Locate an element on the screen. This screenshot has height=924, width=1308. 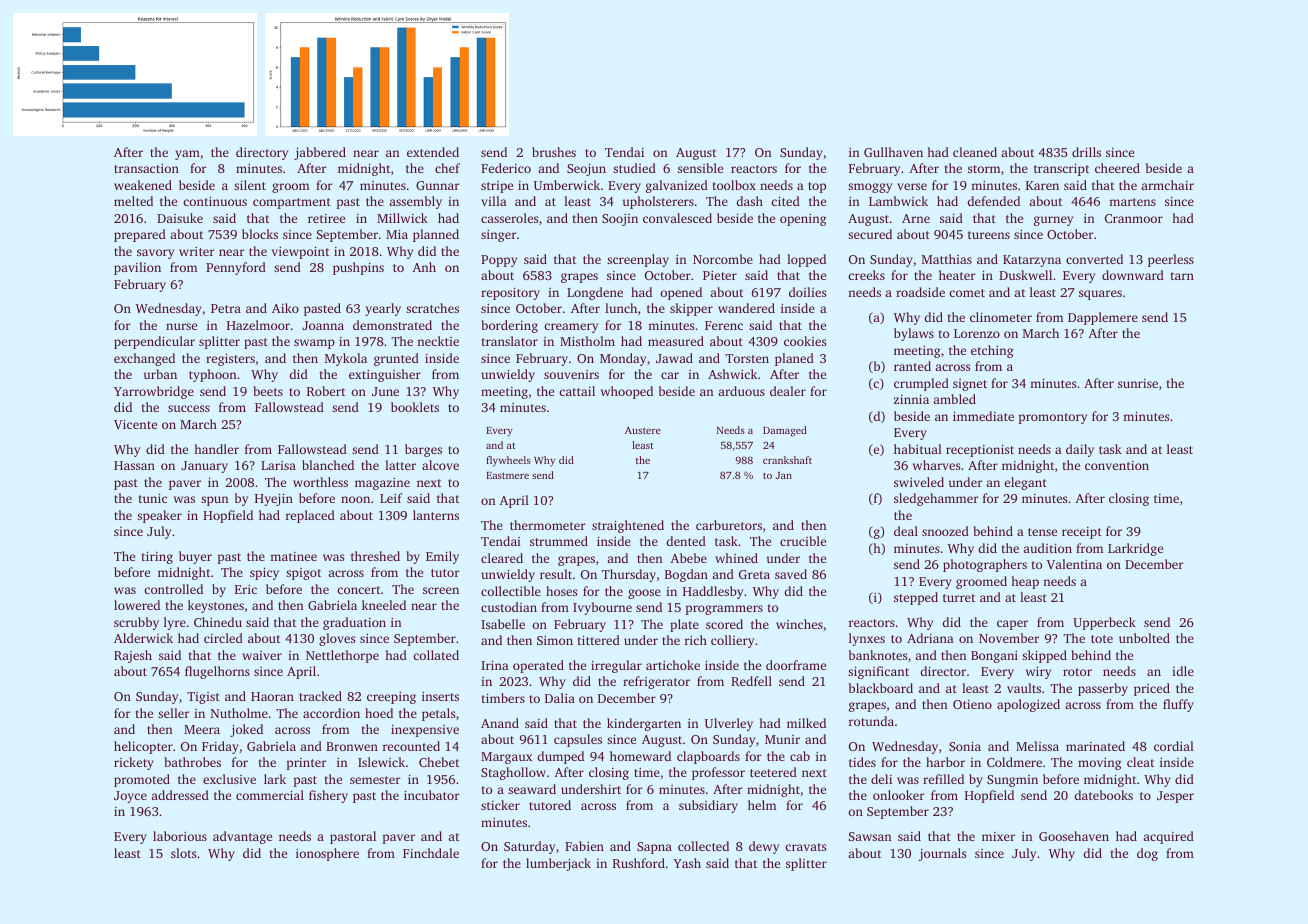
straightened is located at coordinates (628, 526).
